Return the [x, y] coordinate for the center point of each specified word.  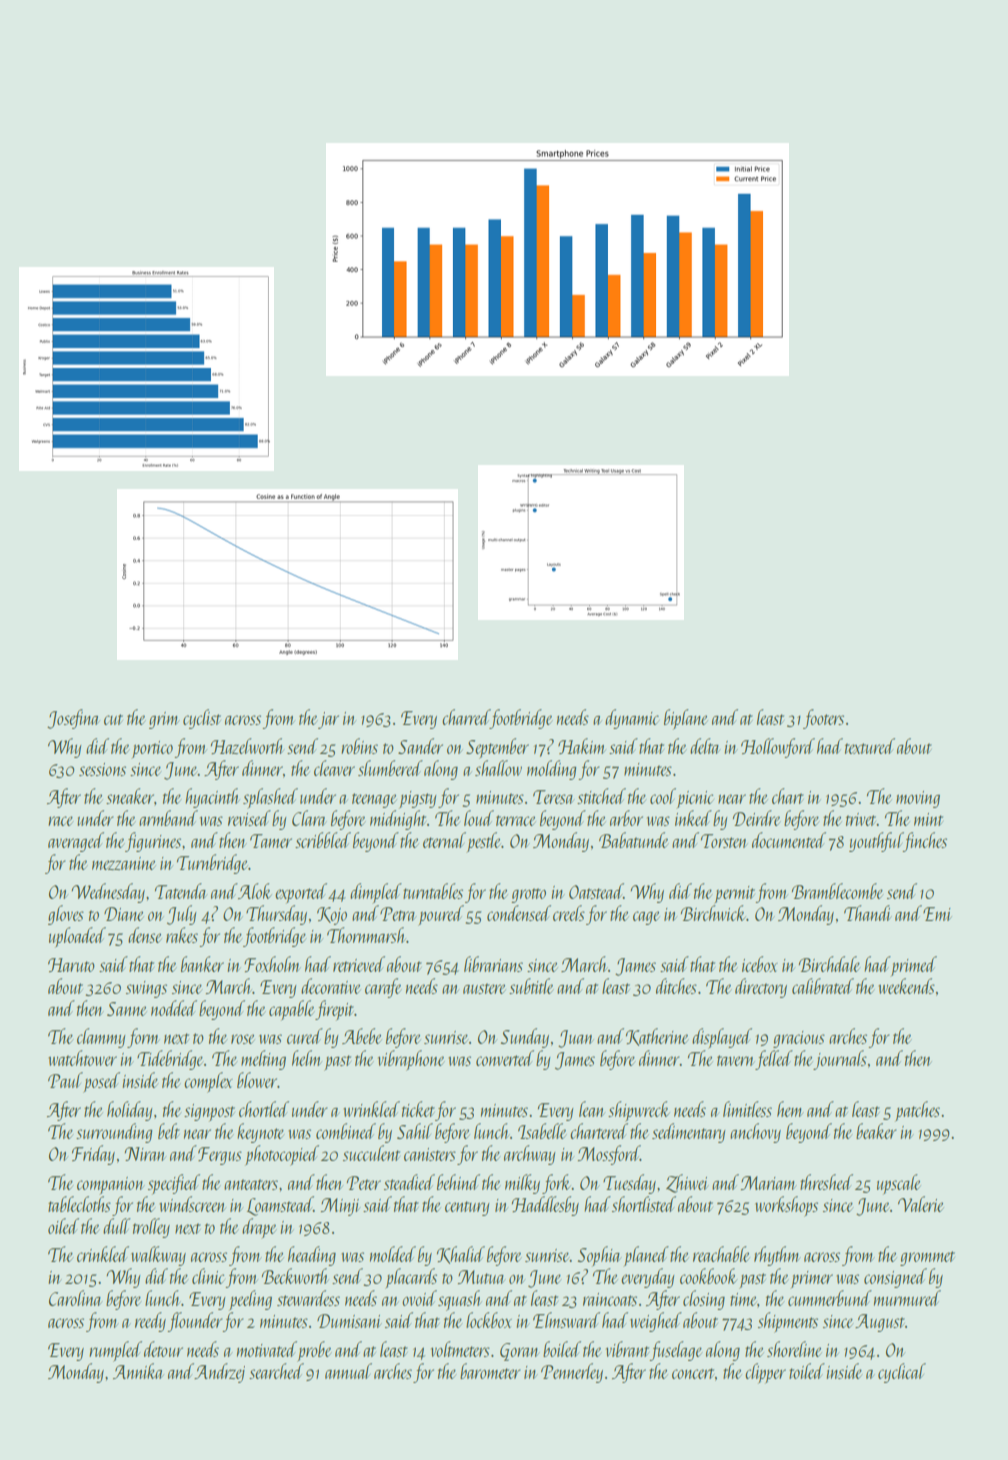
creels [569, 913]
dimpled [376, 893]
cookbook [708, 1276]
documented [789, 840]
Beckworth [295, 1276]
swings [146, 989]
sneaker [130, 796]
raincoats [610, 1299]
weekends [906, 986]
